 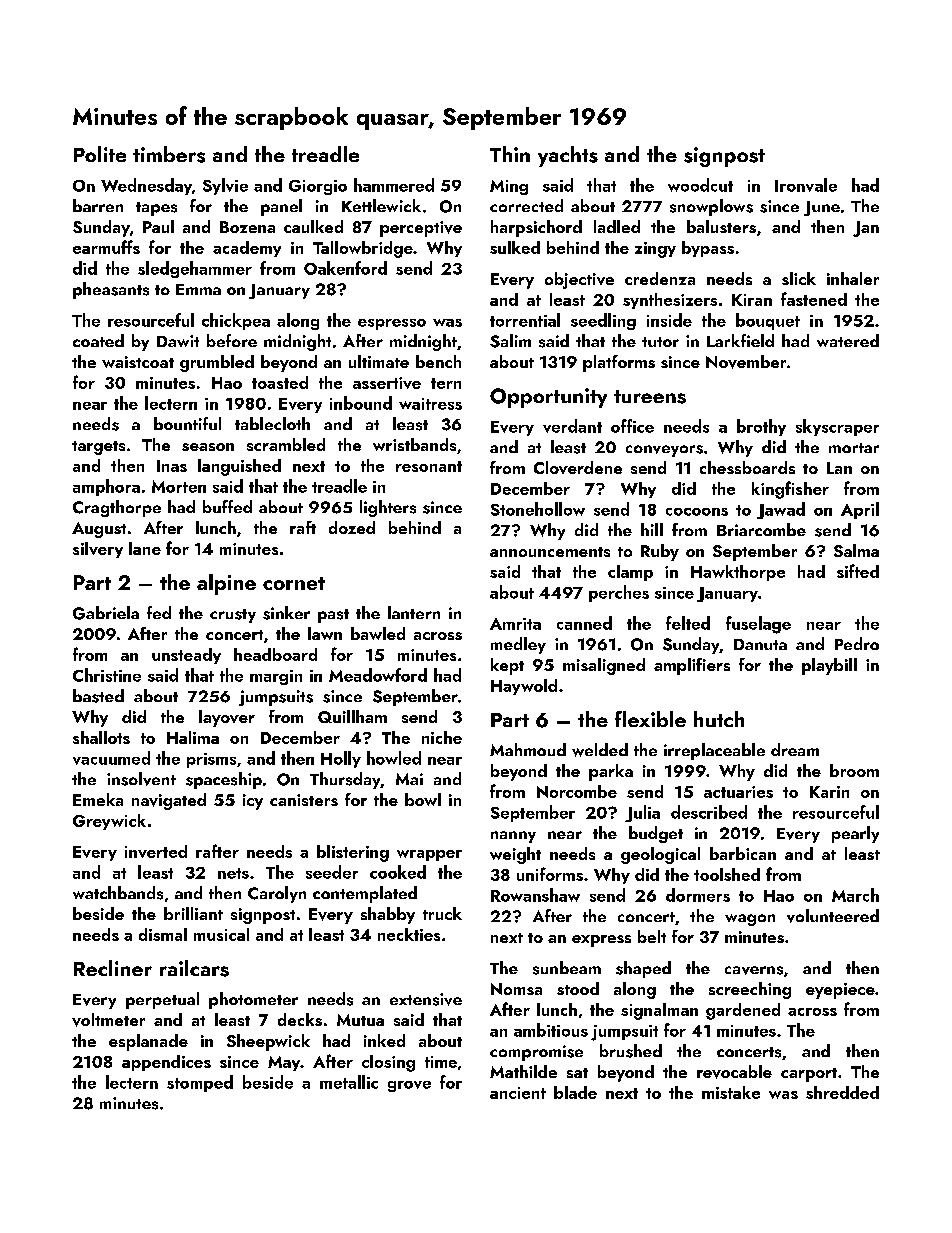 I want to click on blade, so click(x=575, y=1092).
